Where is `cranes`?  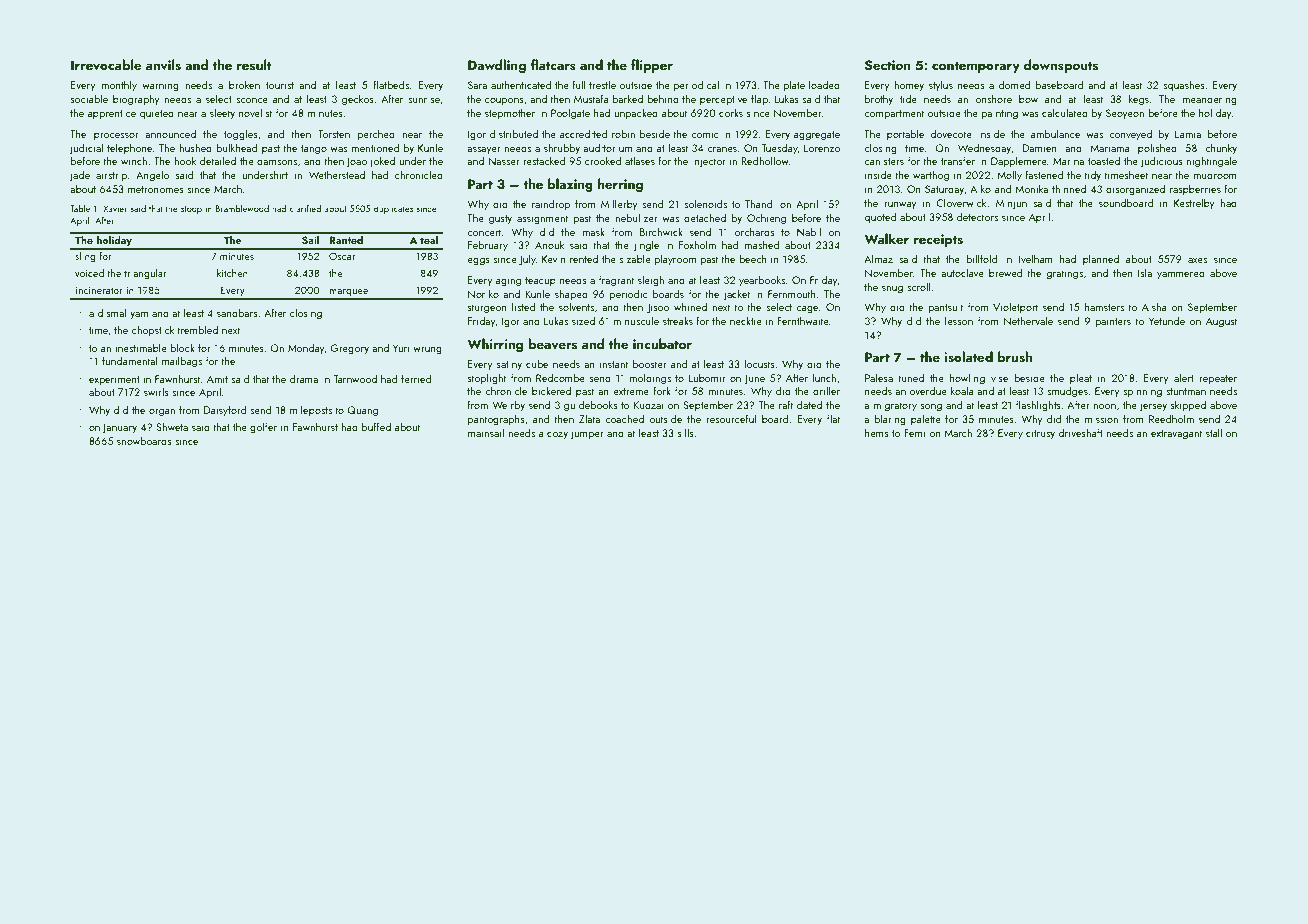 cranes is located at coordinates (722, 149).
